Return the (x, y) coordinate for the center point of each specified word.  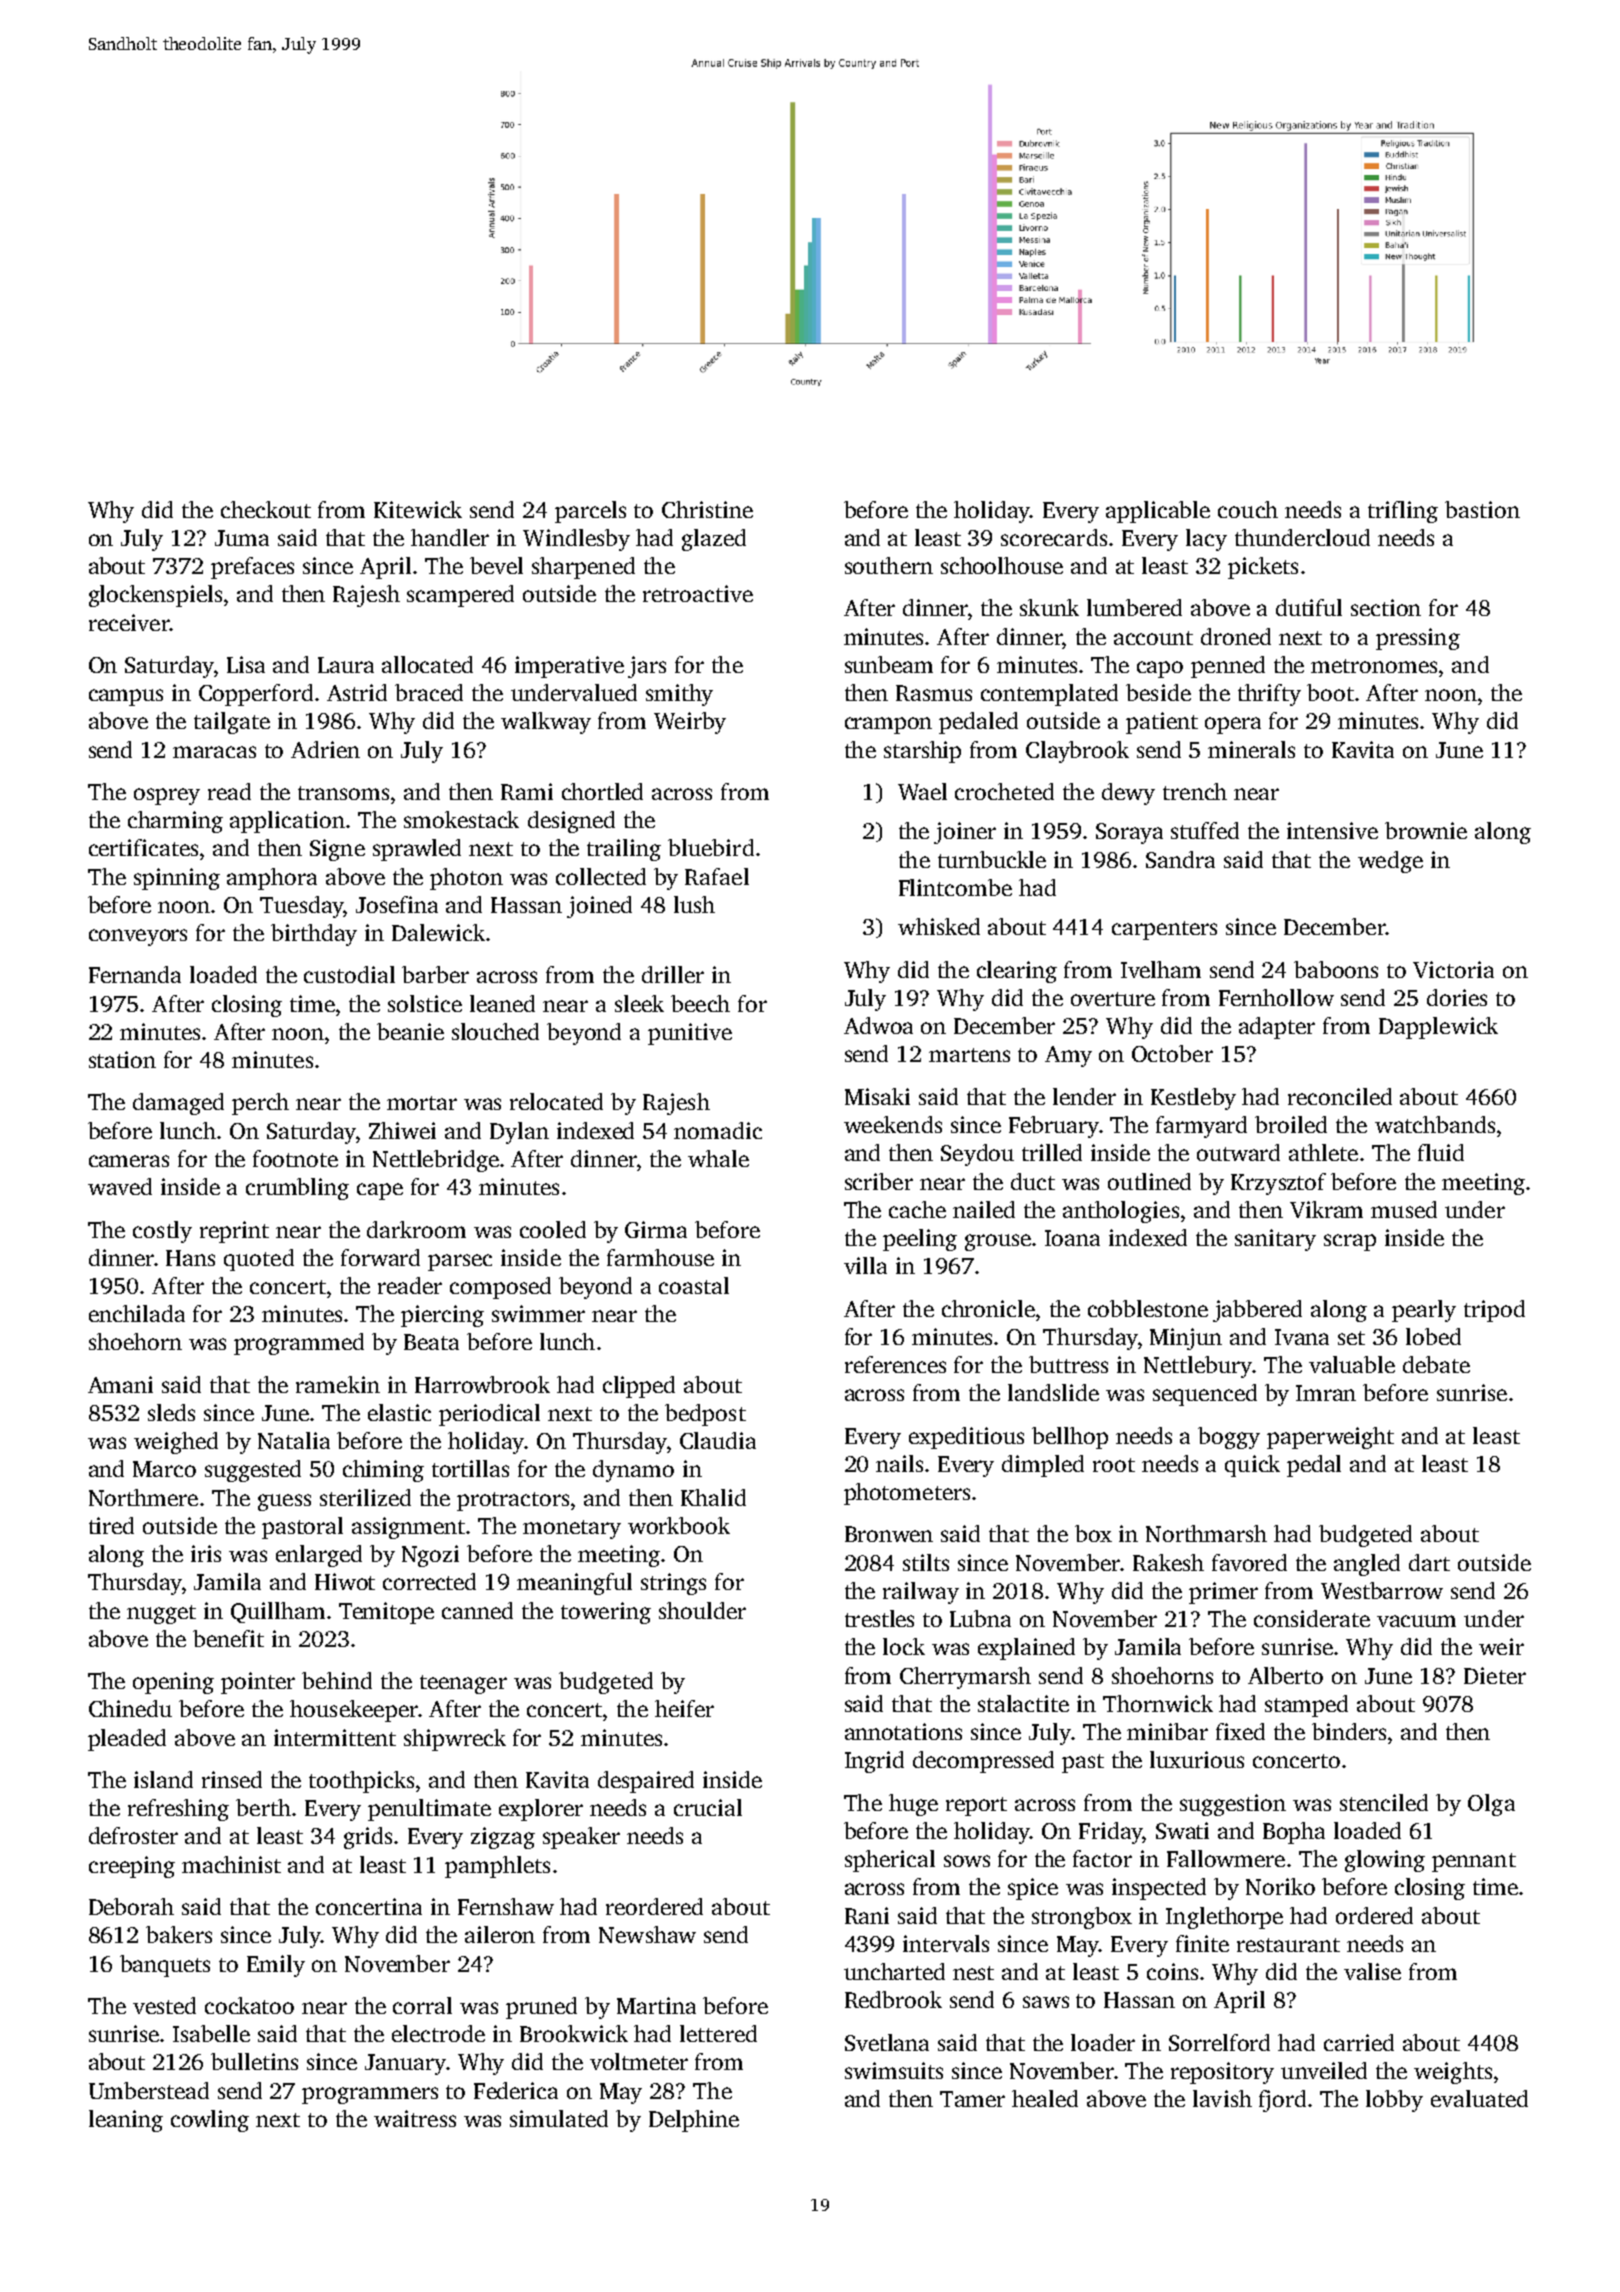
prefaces (252, 568)
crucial (708, 1807)
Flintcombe (955, 887)
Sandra (1180, 859)
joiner (965, 833)
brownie (1426, 830)
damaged (178, 1104)
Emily (276, 1966)
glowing (1385, 1861)
